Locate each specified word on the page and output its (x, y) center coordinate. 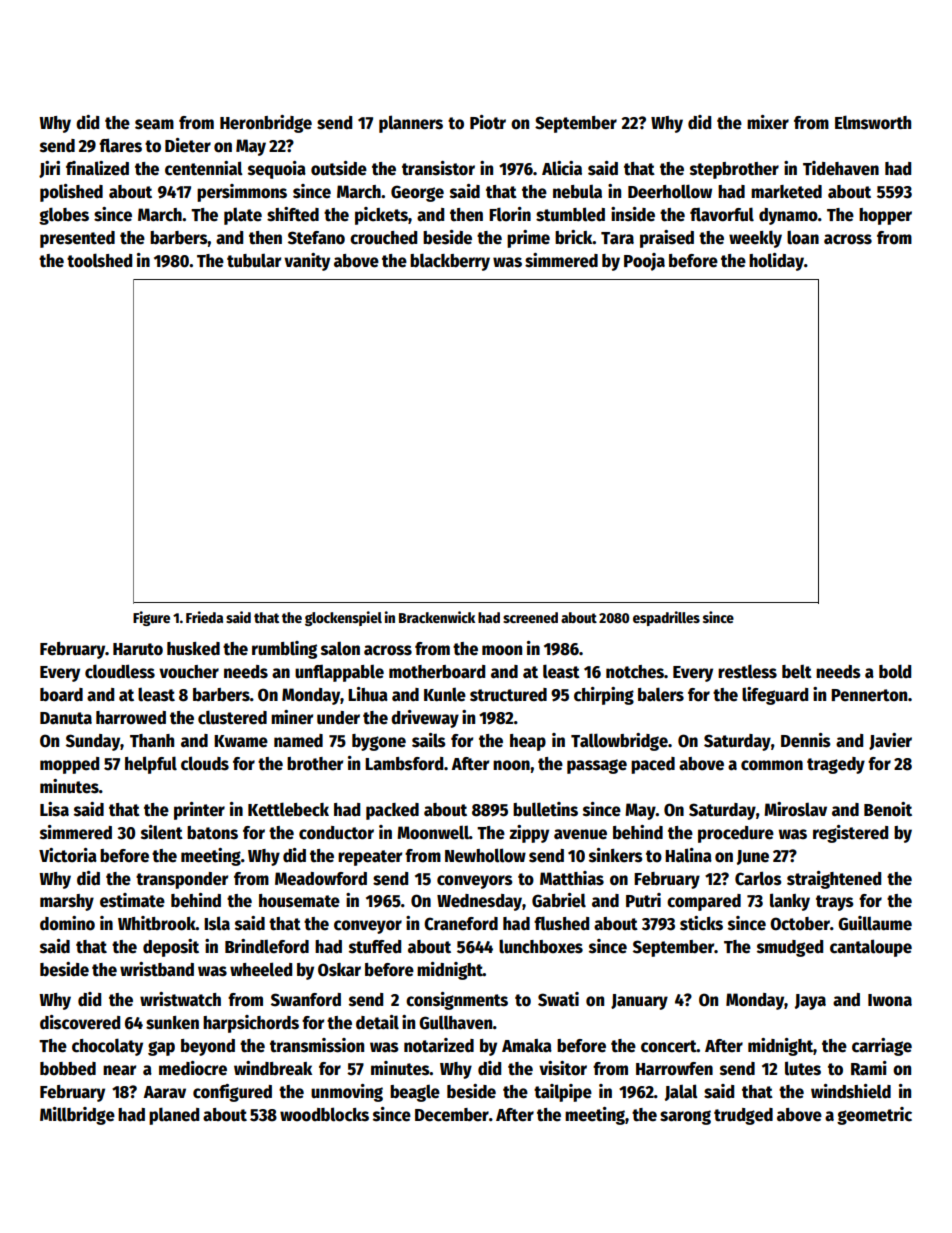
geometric (874, 1116)
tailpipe (563, 1093)
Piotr (488, 122)
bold (895, 671)
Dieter (188, 145)
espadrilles (666, 618)
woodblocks (324, 1114)
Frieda (204, 617)
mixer (768, 122)
